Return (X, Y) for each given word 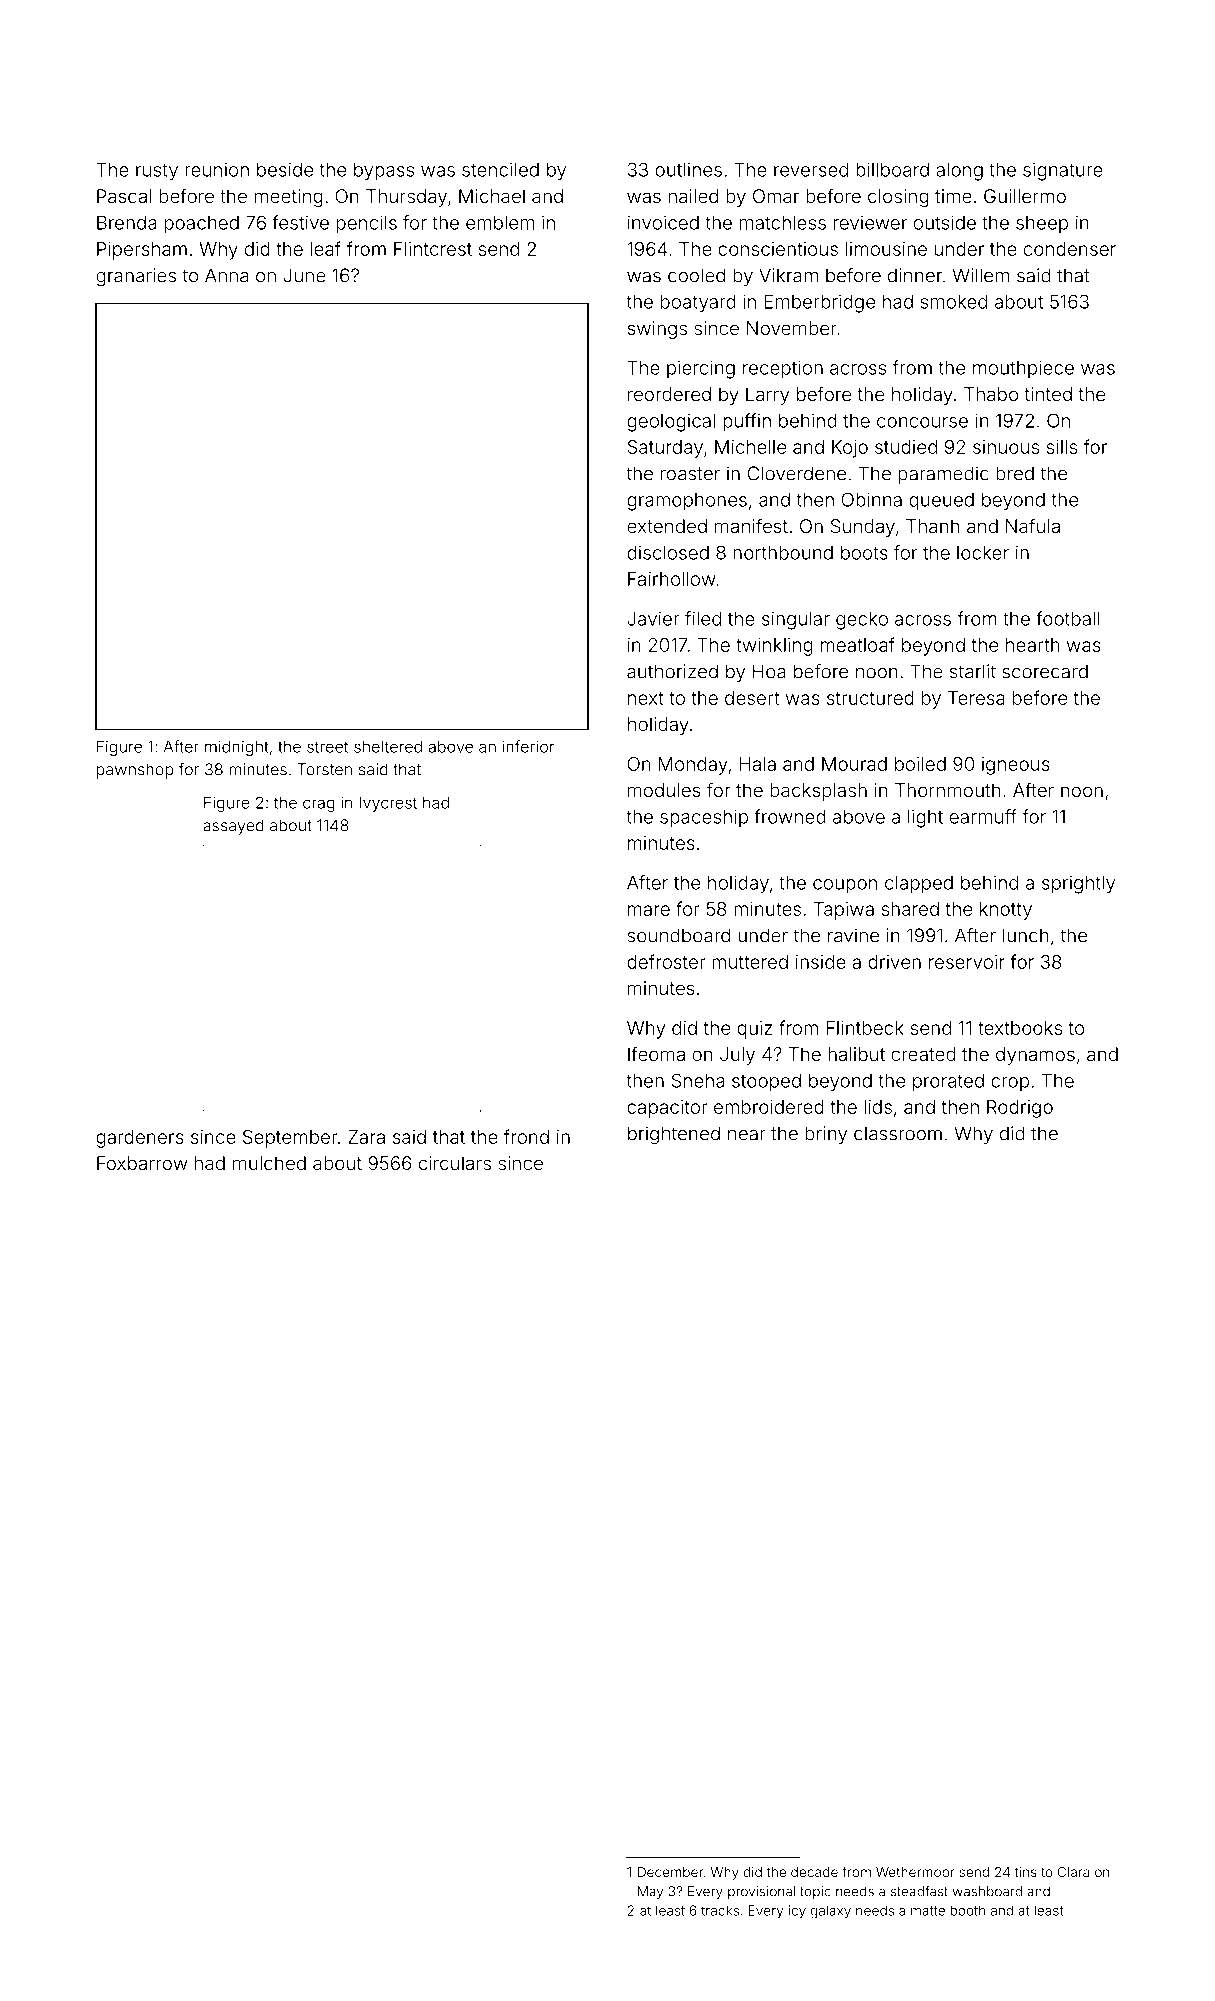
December (670, 1872)
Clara (1073, 1872)
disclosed (668, 552)
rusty (157, 172)
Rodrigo (1020, 1109)
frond (526, 1136)
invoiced (663, 222)
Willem (981, 275)
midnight (236, 748)
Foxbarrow (142, 1163)
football (1068, 618)
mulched (269, 1163)
